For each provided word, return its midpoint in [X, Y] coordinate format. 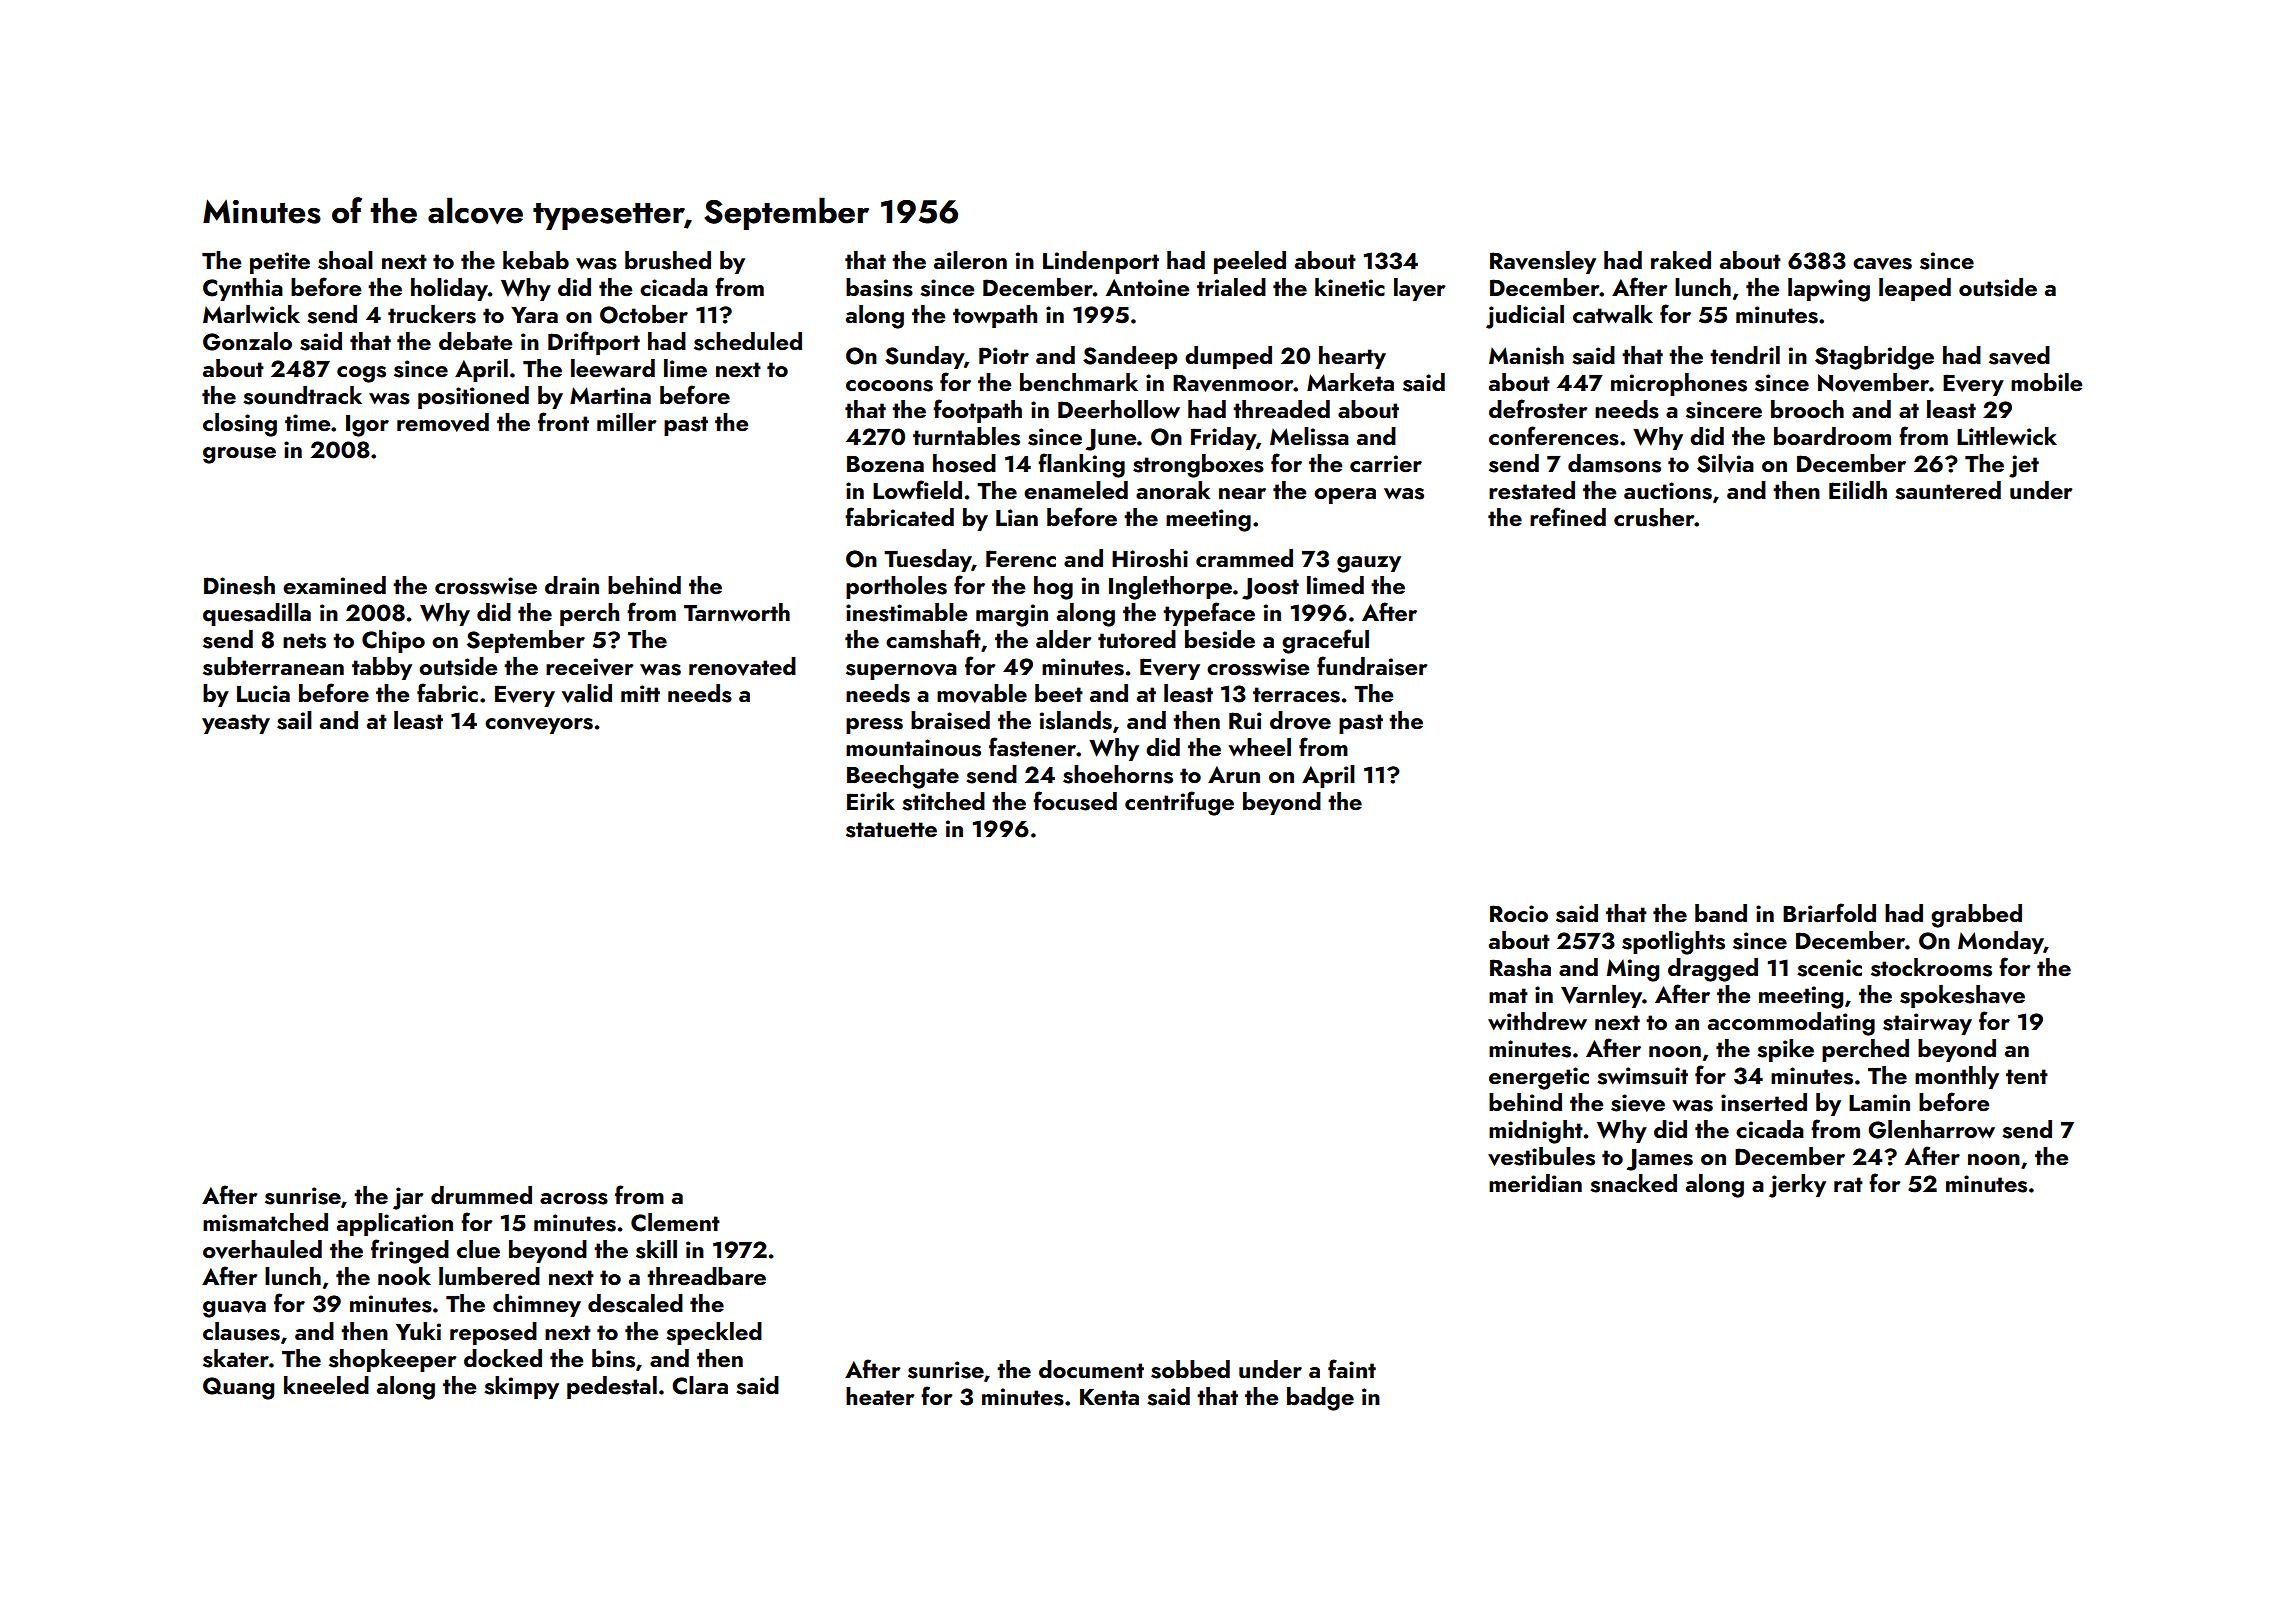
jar [408, 1198]
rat [1848, 1184]
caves [1882, 264]
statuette [891, 830]
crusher [1654, 517]
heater [880, 1396]
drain [572, 585]
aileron [970, 260]
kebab [536, 260]
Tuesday [928, 560]
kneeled [326, 1385]
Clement [675, 1222]
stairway [1927, 1024]
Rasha [1520, 967]
